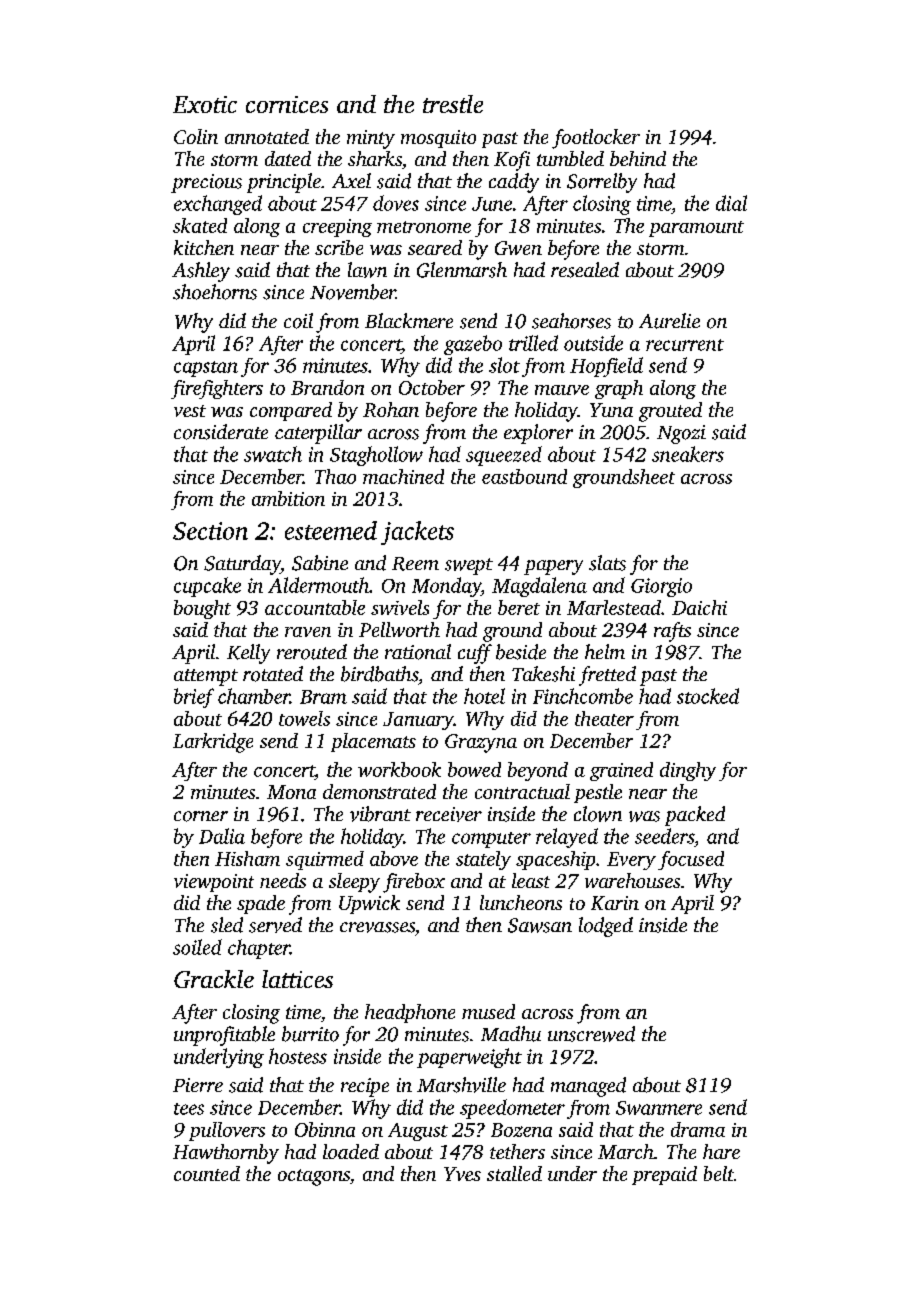 This document has height=1311, width=924. Describe the element at coordinates (481, 743) in the document. I see `Grazyna` at that location.
